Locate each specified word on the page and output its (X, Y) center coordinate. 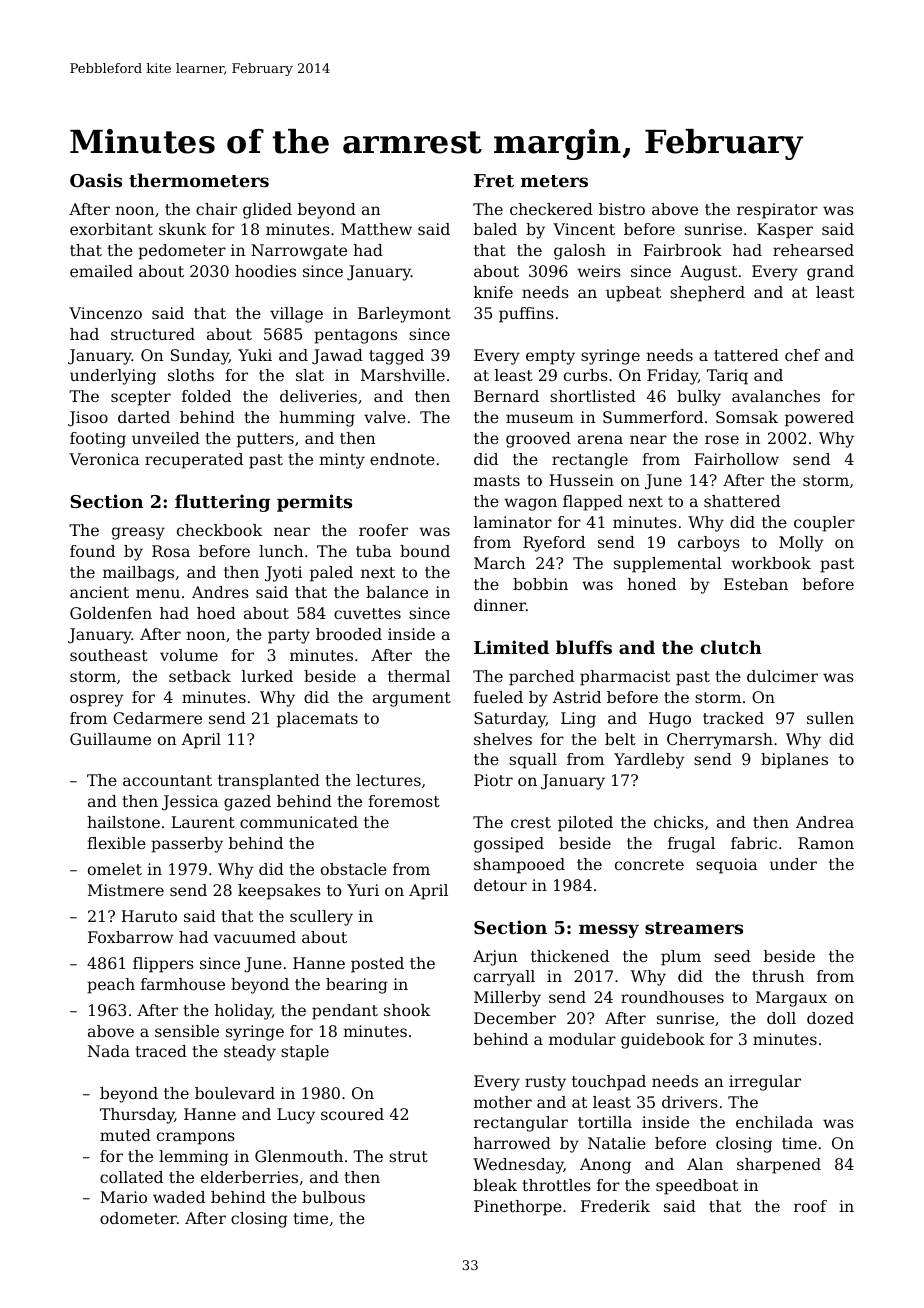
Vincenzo (105, 313)
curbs (586, 375)
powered (819, 419)
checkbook (219, 530)
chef (802, 355)
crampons (196, 1138)
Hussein (581, 480)
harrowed (512, 1143)
